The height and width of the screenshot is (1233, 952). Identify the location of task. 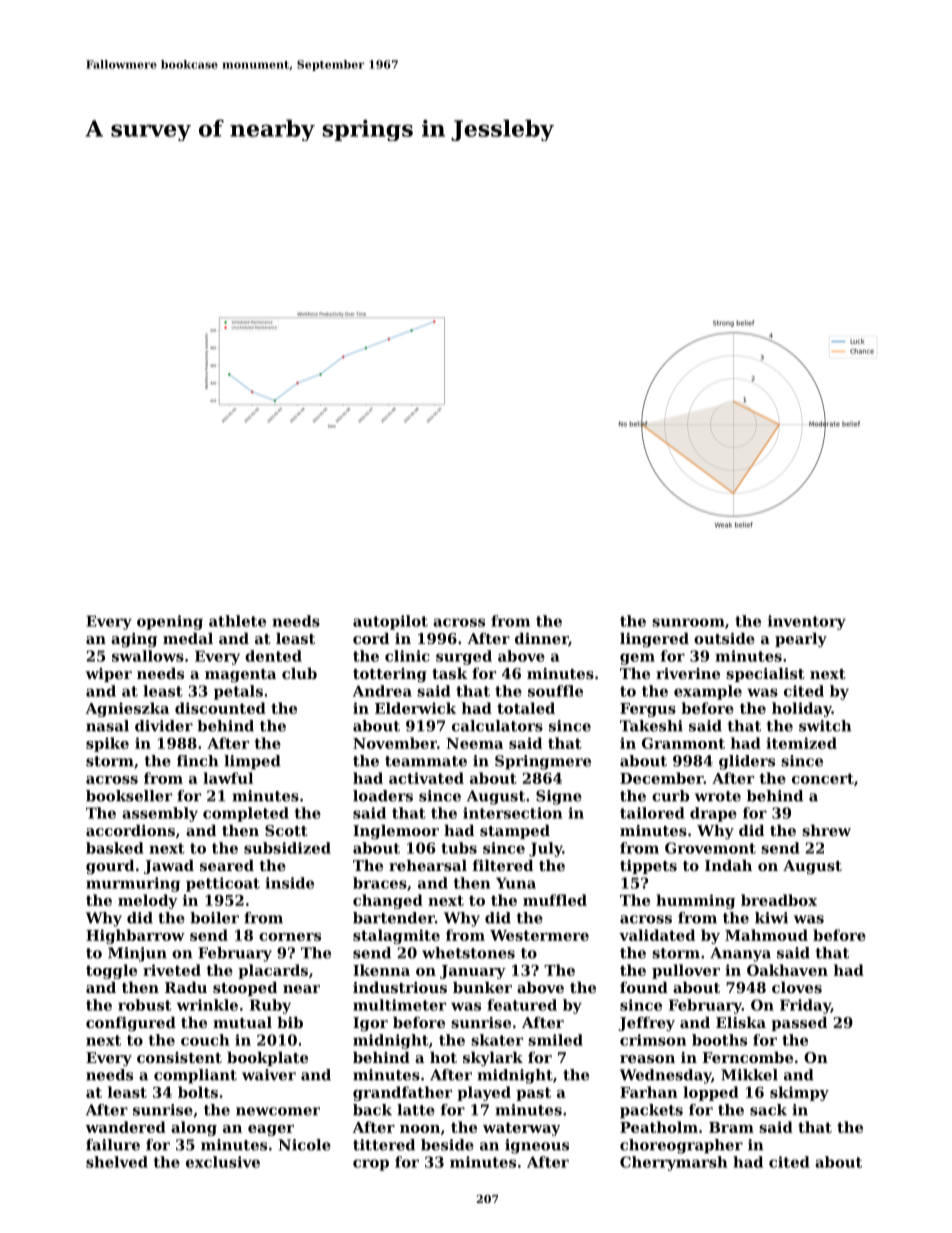
(449, 673).
